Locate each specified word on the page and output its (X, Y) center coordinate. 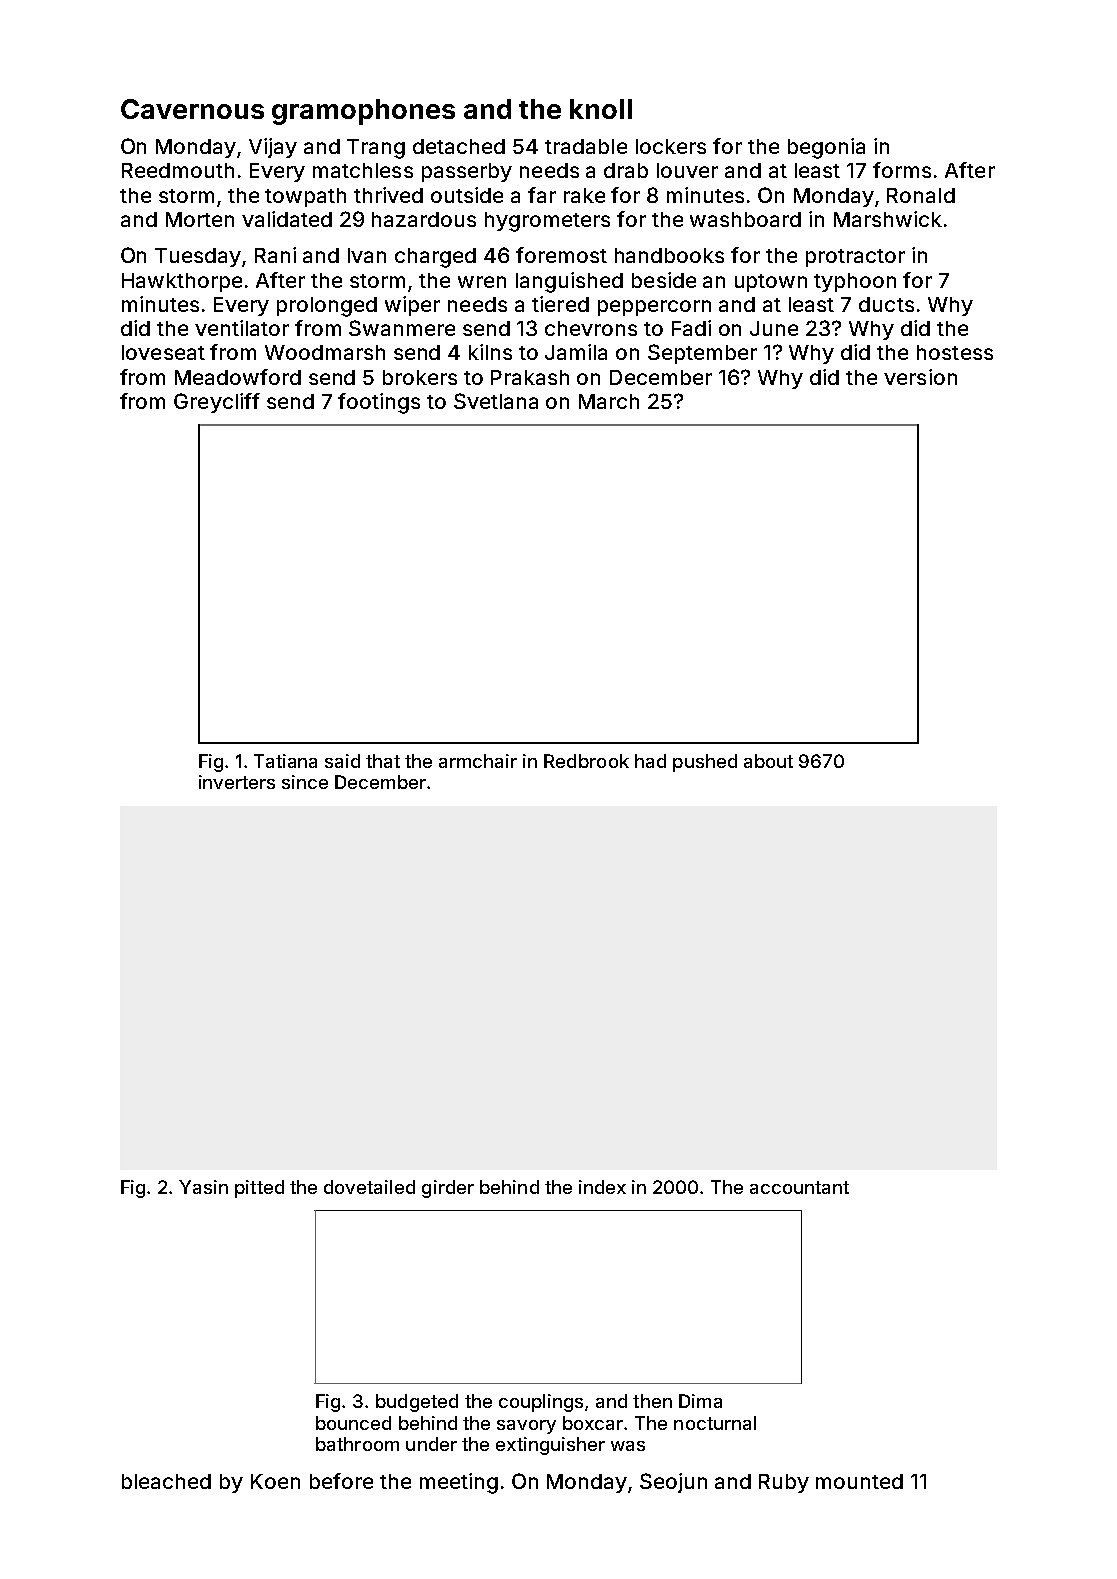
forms (902, 170)
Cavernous (192, 109)
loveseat (163, 352)
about (768, 761)
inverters (237, 782)
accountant (799, 1187)
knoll (601, 109)
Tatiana (285, 761)
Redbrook (586, 761)
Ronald (921, 195)
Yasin (203, 1187)
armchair (478, 761)
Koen (275, 1481)
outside (467, 195)
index (602, 1187)
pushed (705, 763)
